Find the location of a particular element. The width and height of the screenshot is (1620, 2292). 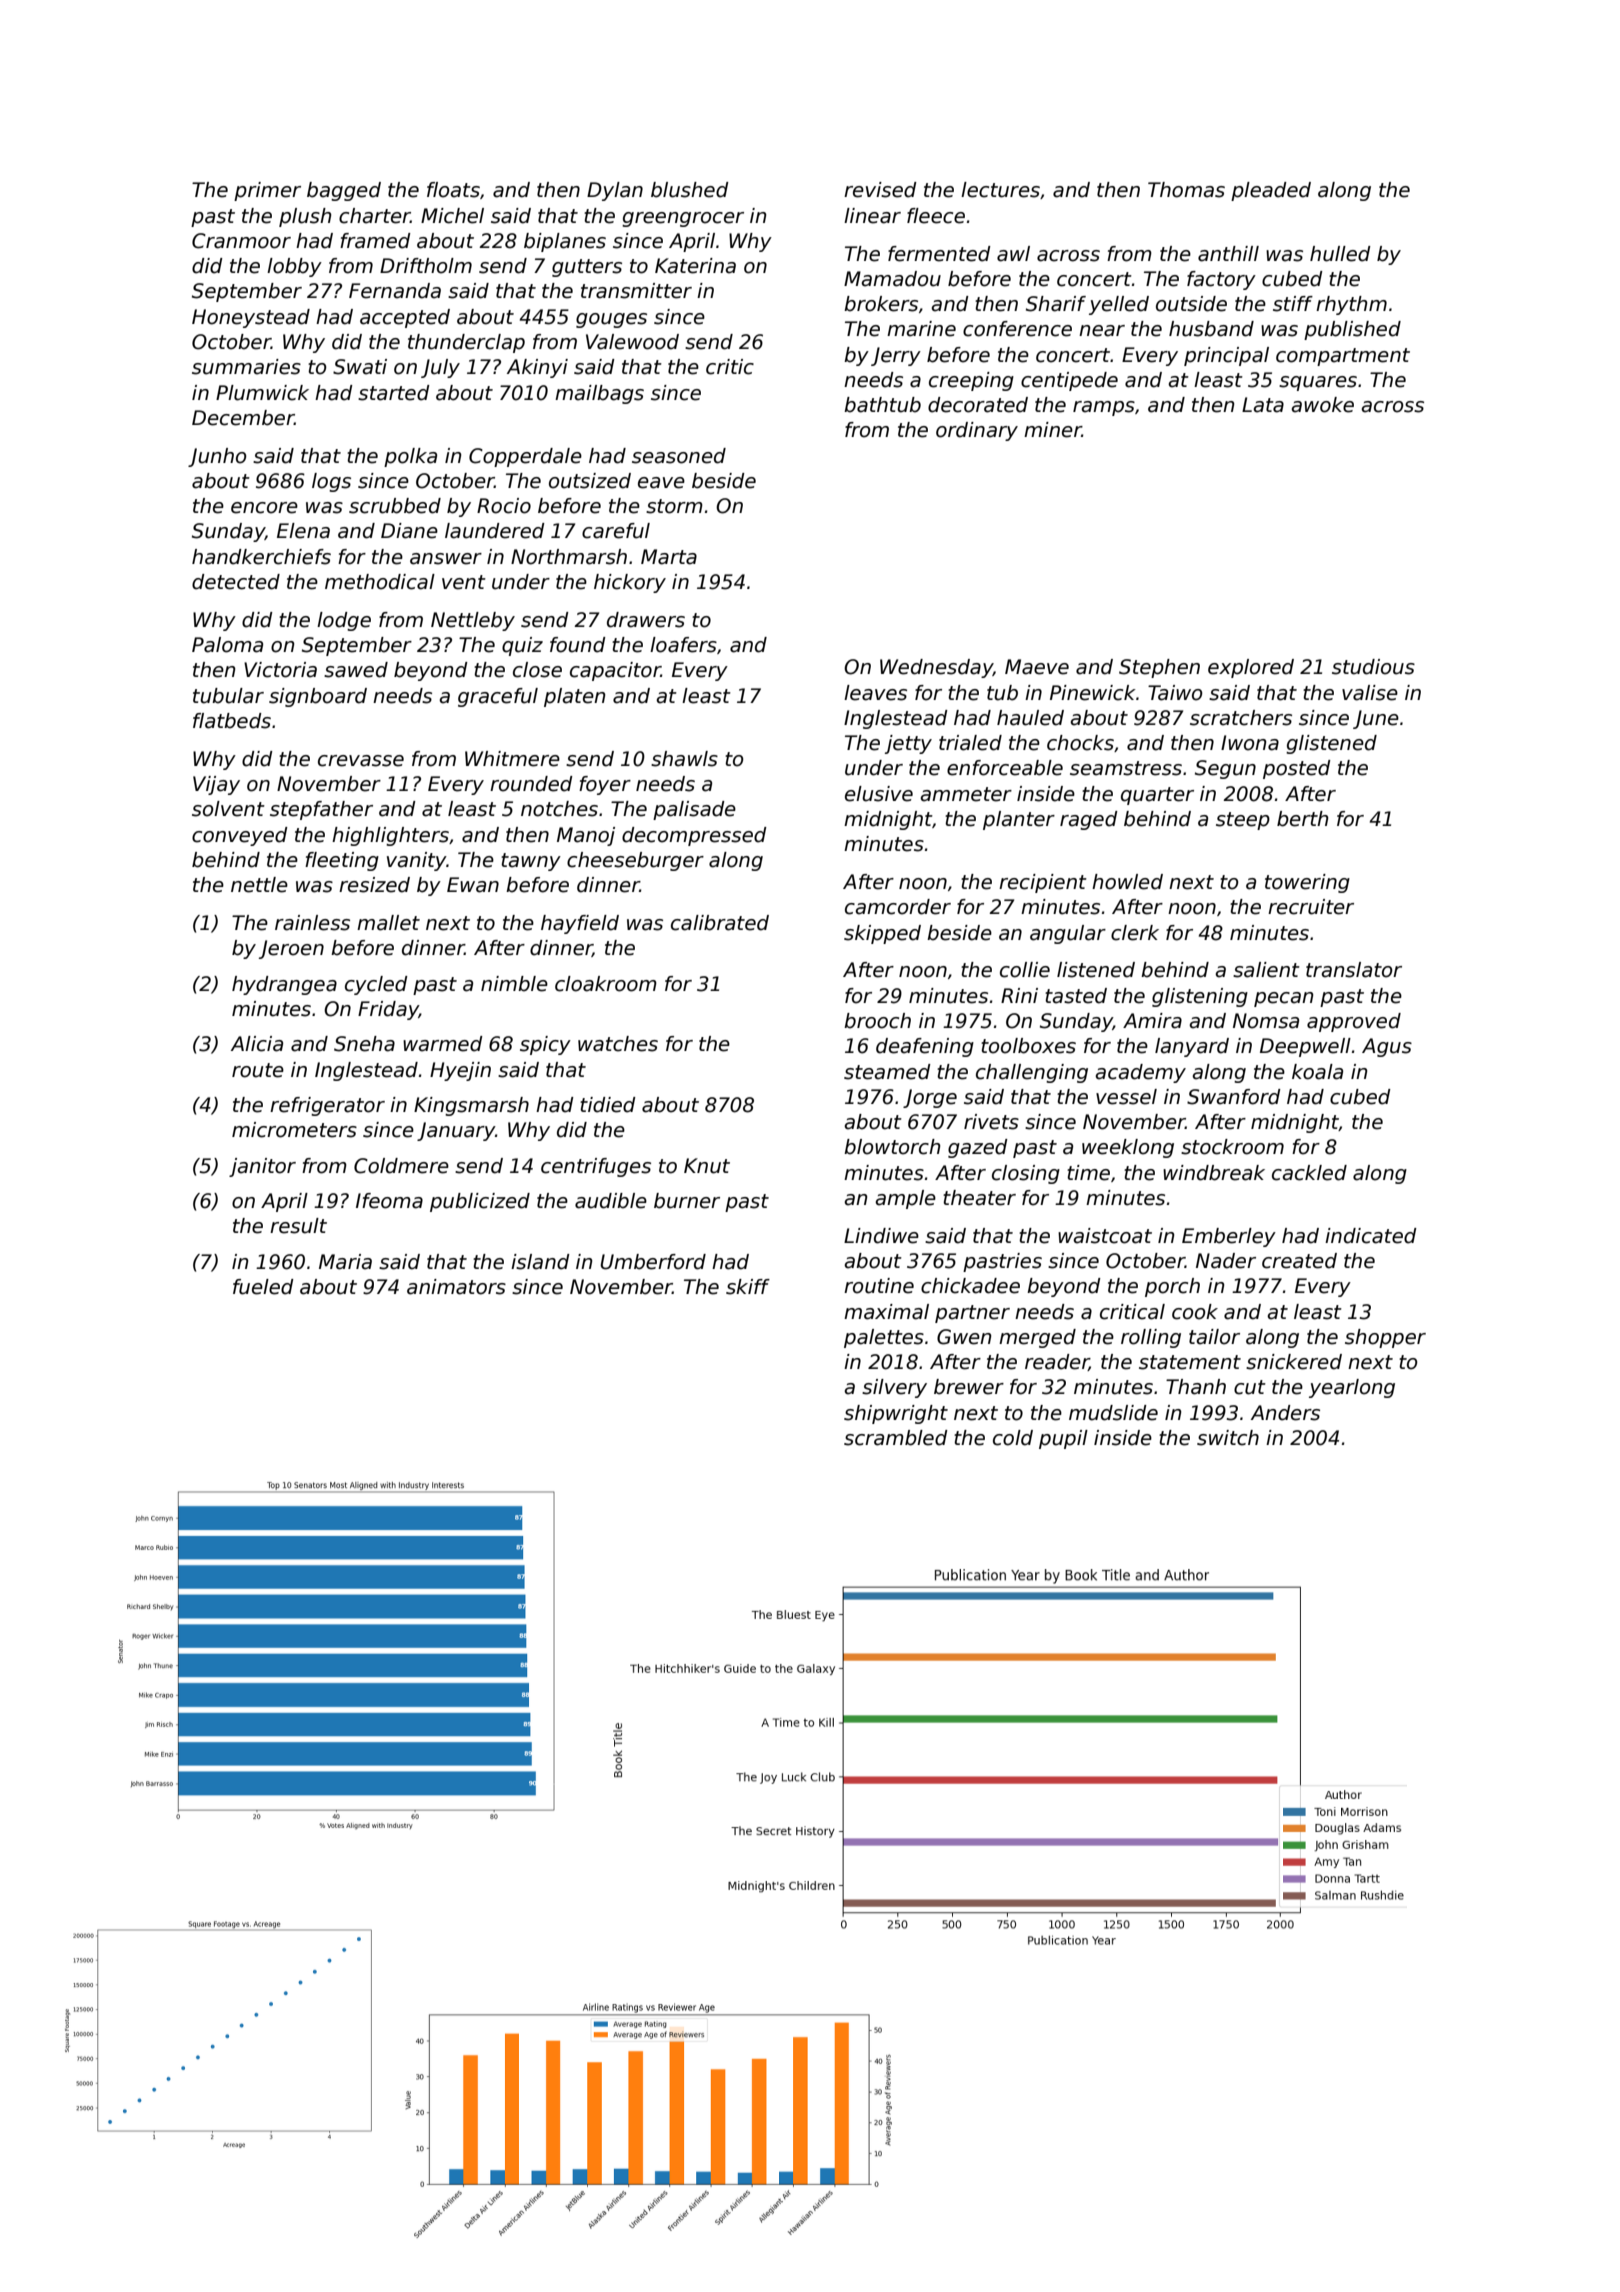

loafers is located at coordinates (683, 645).
